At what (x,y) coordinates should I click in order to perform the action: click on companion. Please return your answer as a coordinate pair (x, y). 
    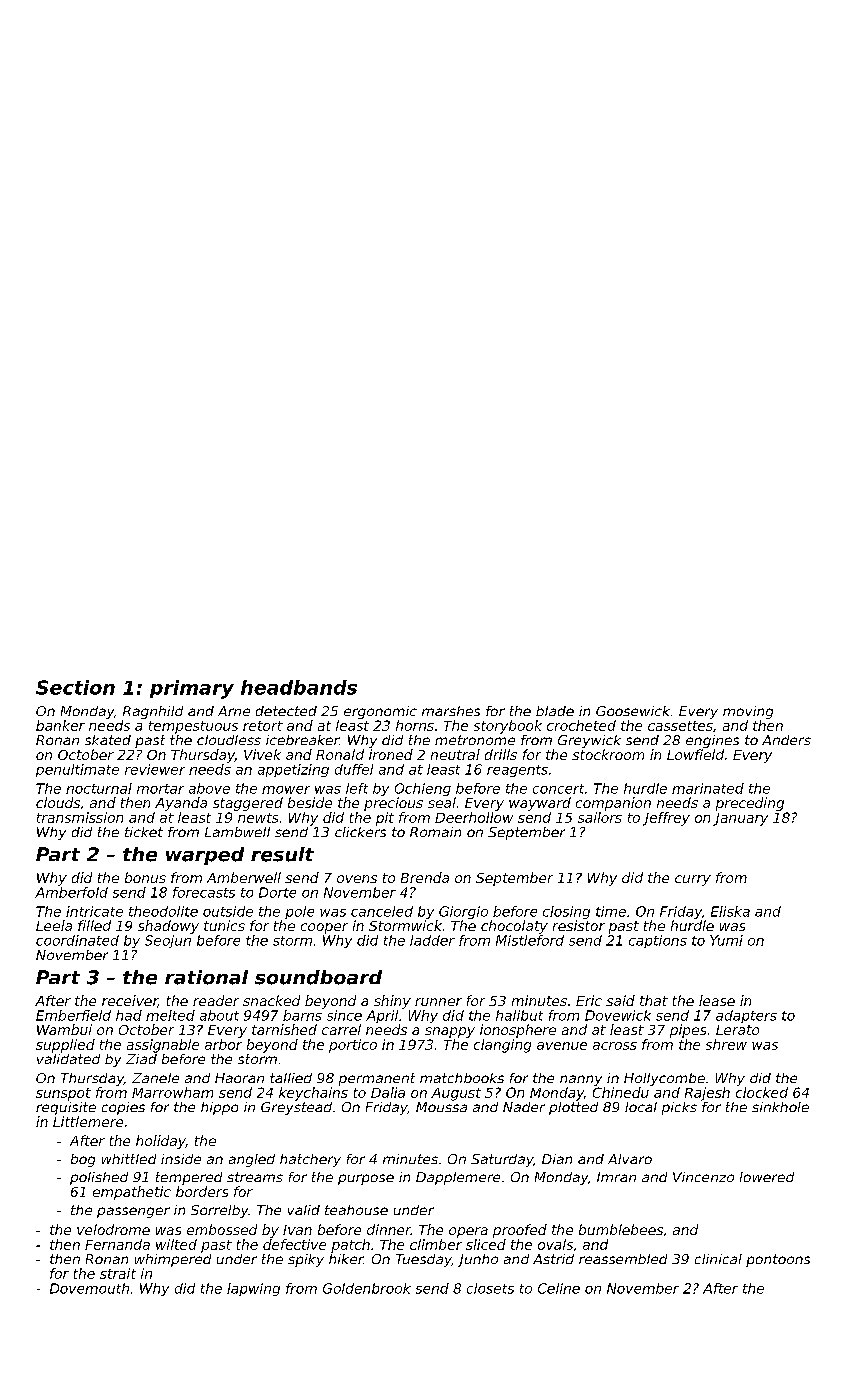
    Looking at the image, I should click on (613, 804).
